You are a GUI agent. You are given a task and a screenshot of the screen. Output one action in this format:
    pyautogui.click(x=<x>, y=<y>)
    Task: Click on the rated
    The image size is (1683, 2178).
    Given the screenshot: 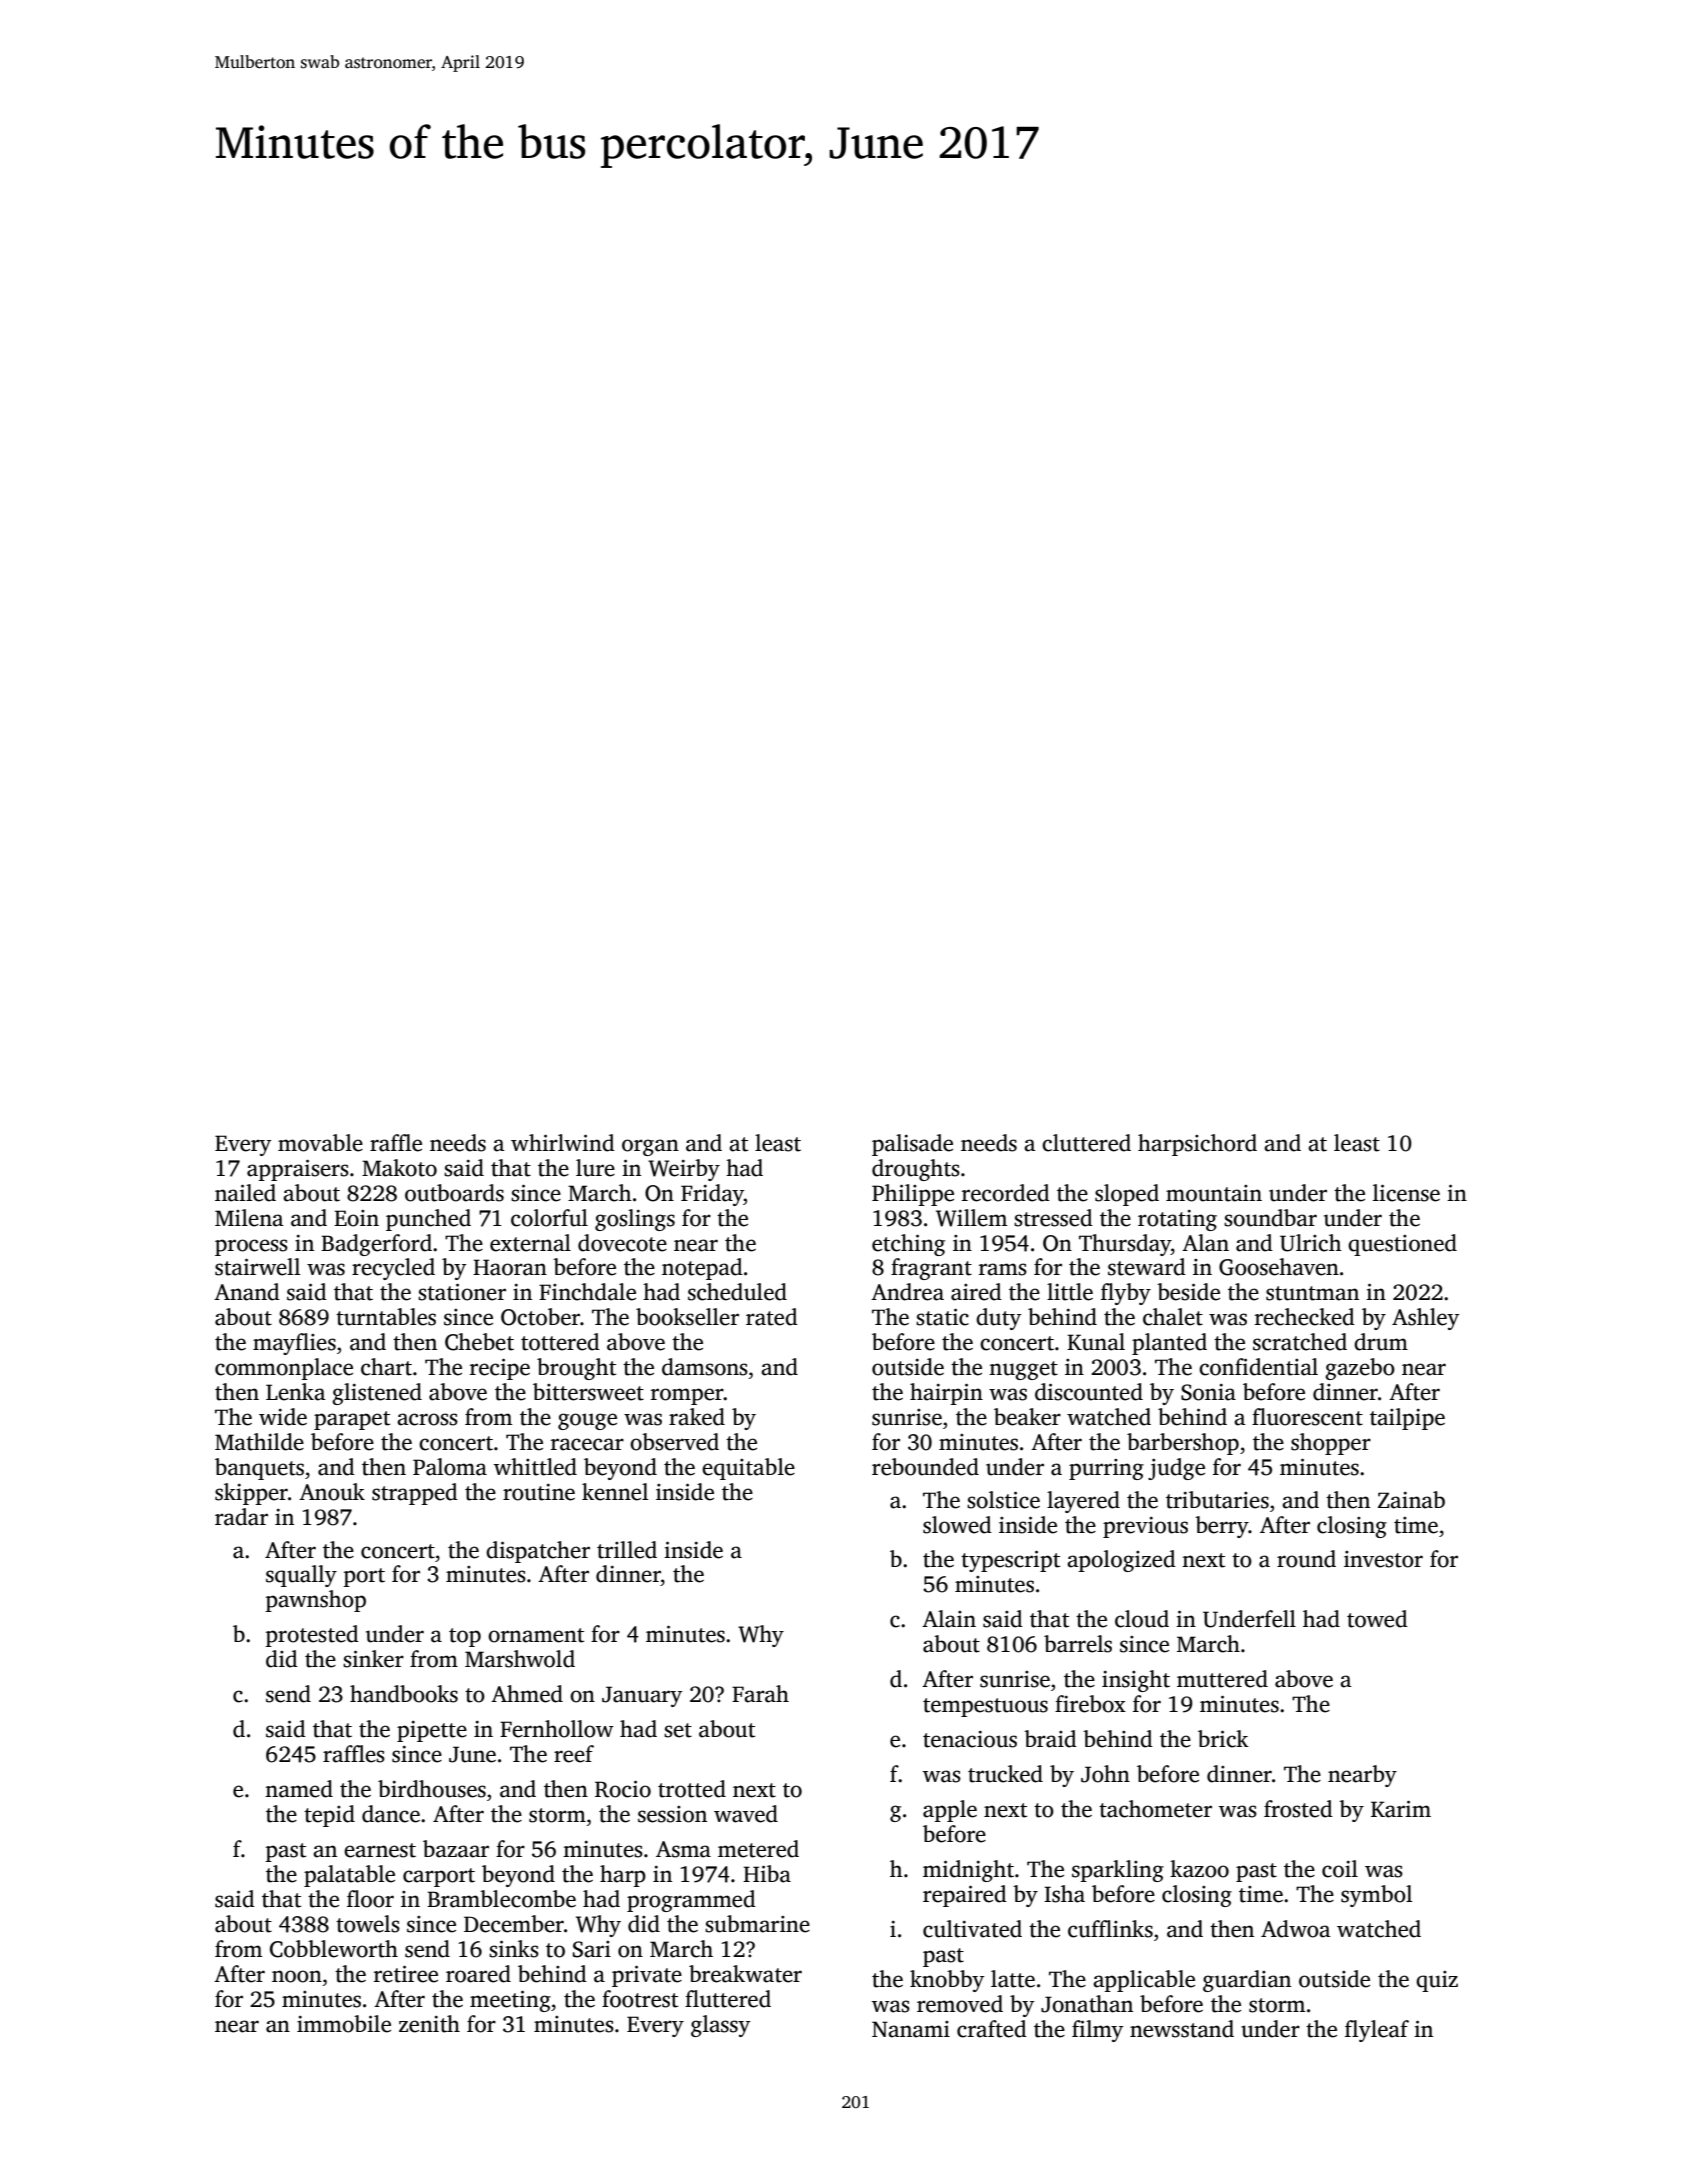 What is the action you would take?
    pyautogui.click(x=772, y=1317)
